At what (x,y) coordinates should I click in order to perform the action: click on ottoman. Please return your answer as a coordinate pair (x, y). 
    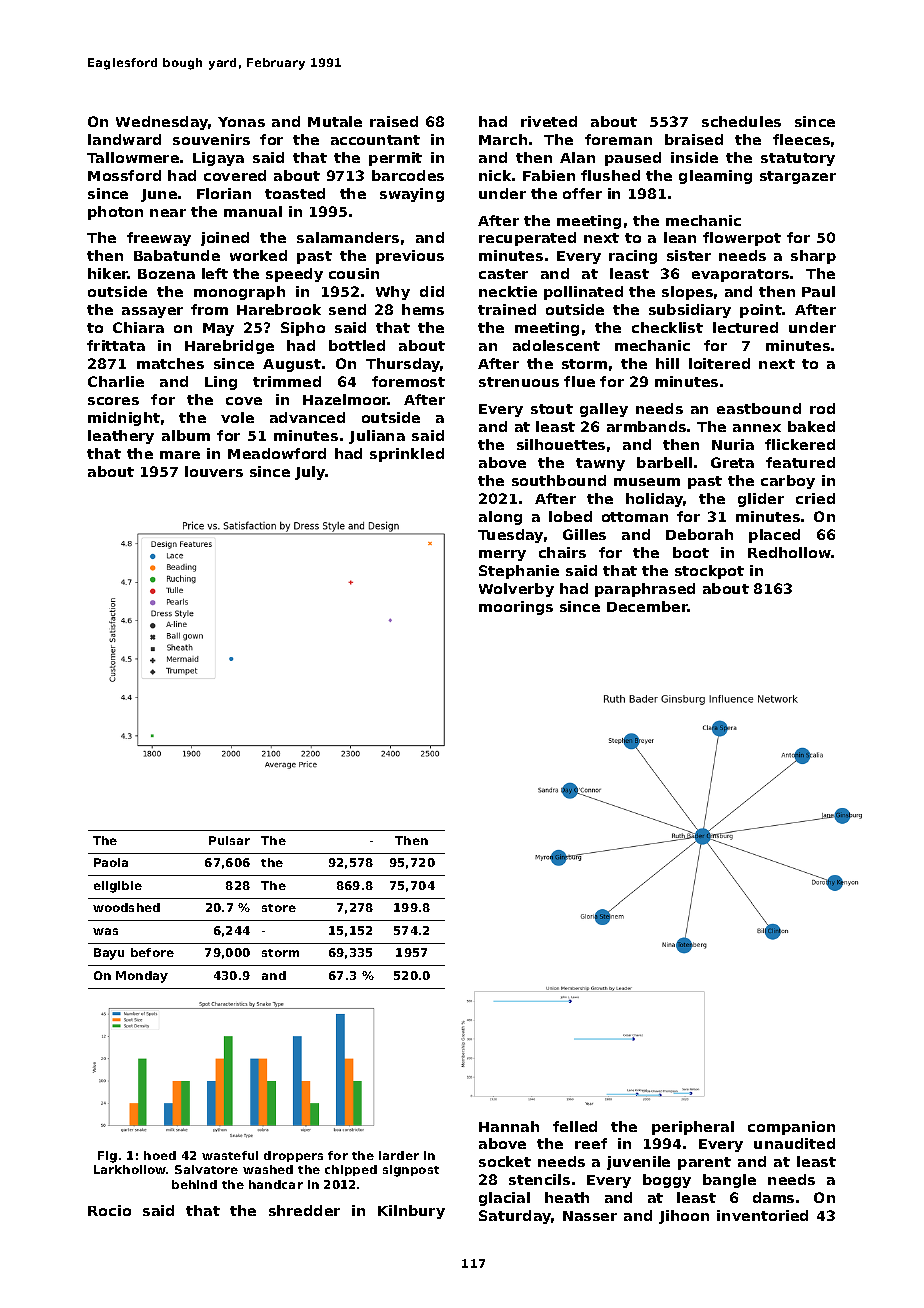
    Looking at the image, I should click on (635, 517).
